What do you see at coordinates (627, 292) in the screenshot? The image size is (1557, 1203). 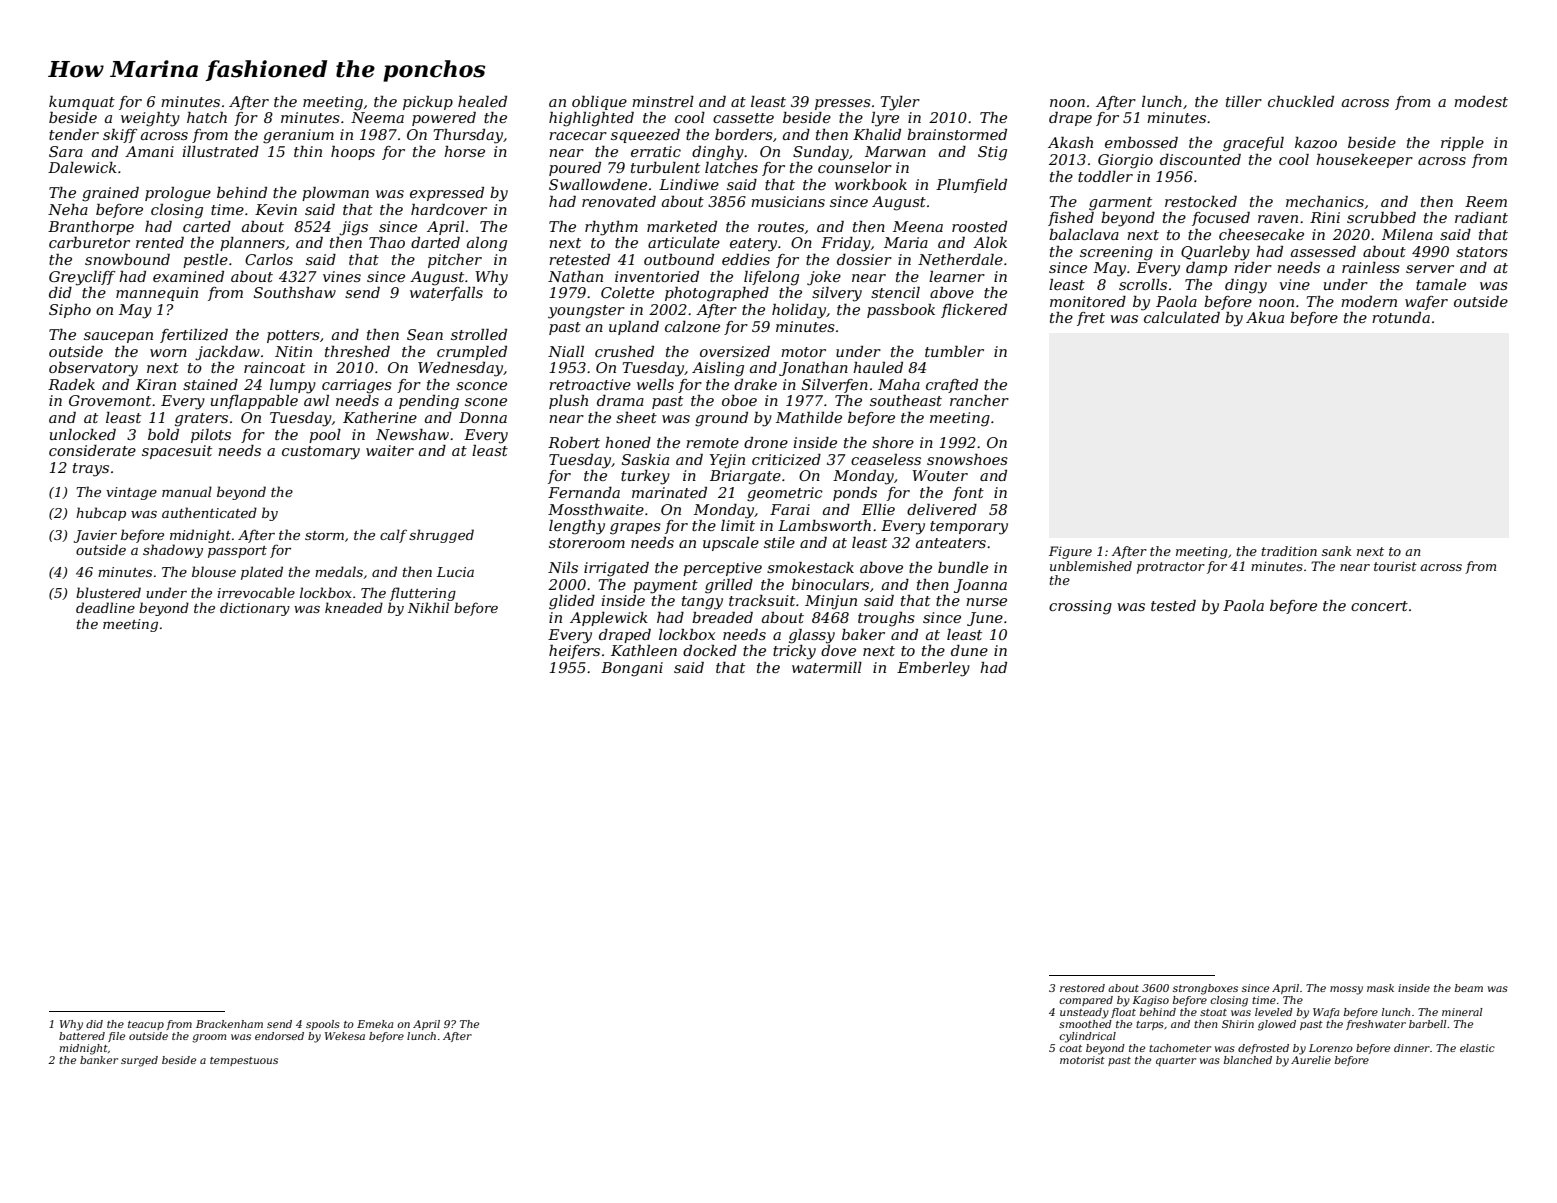 I see `Colette` at bounding box center [627, 292].
